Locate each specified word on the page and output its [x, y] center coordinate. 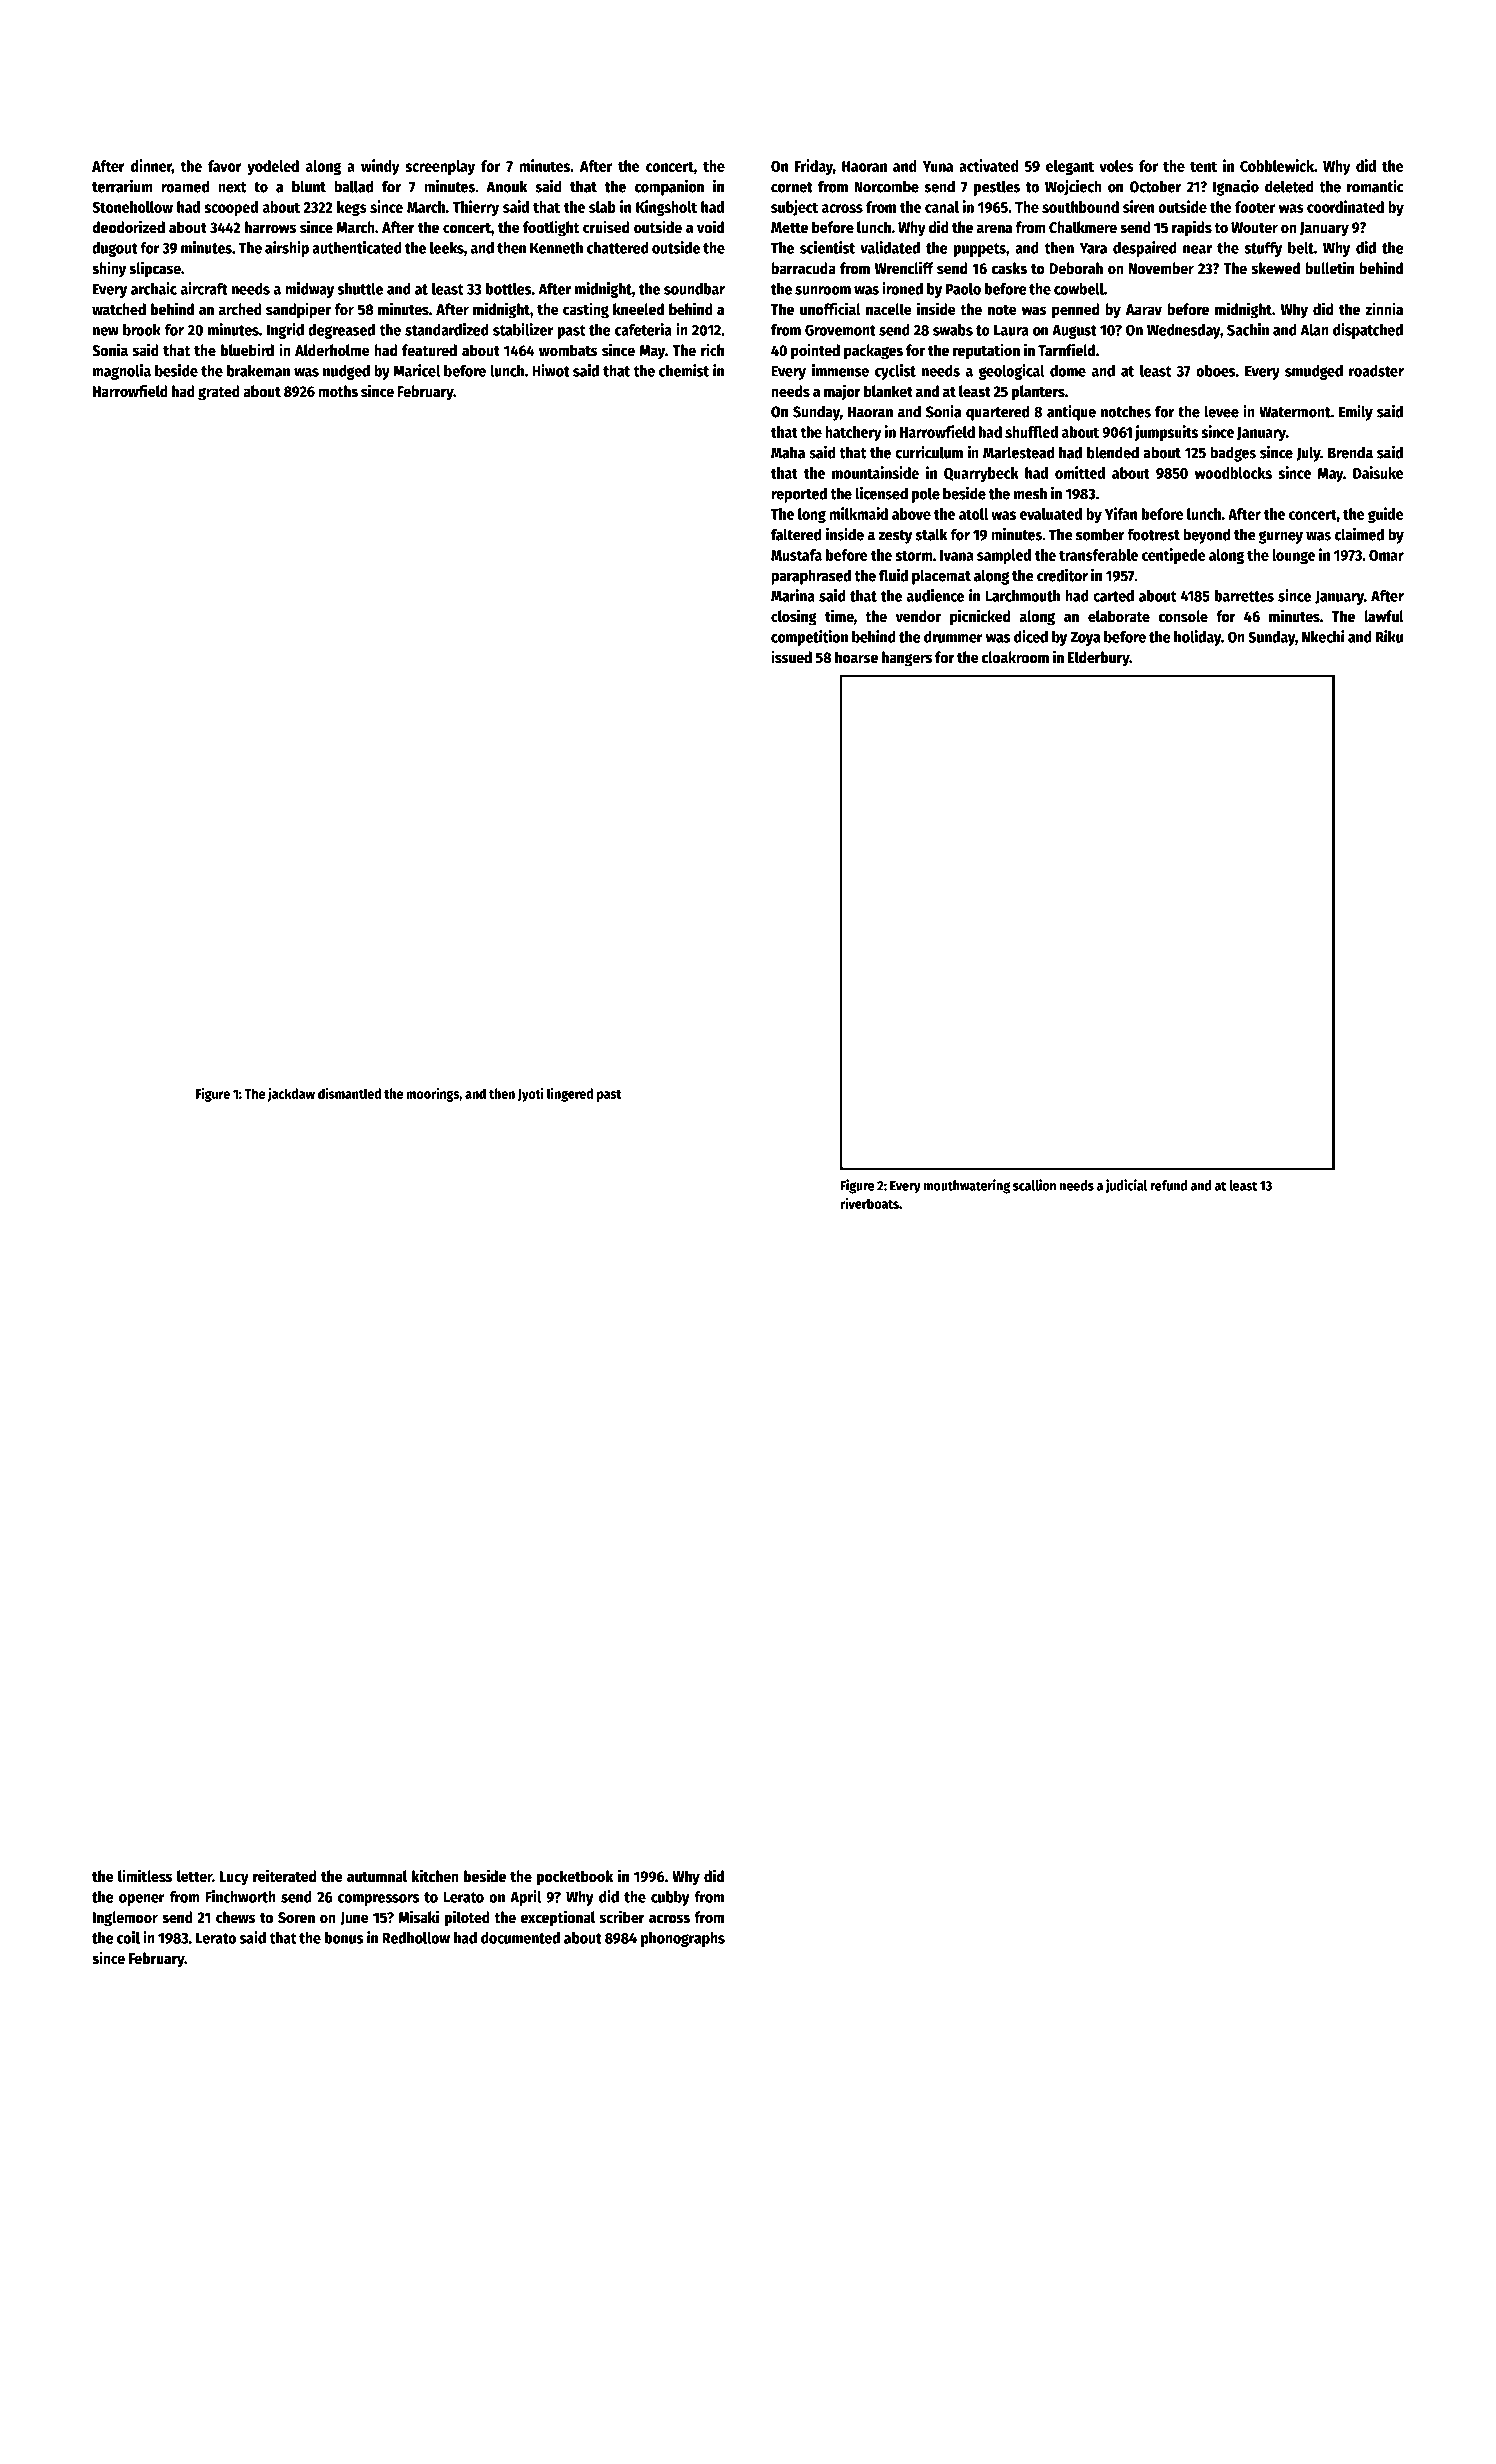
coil [128, 1937]
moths [338, 391]
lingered [570, 1094]
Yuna [938, 166]
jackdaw [291, 1095]
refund [1169, 1185]
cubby [670, 1898]
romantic [1375, 186]
